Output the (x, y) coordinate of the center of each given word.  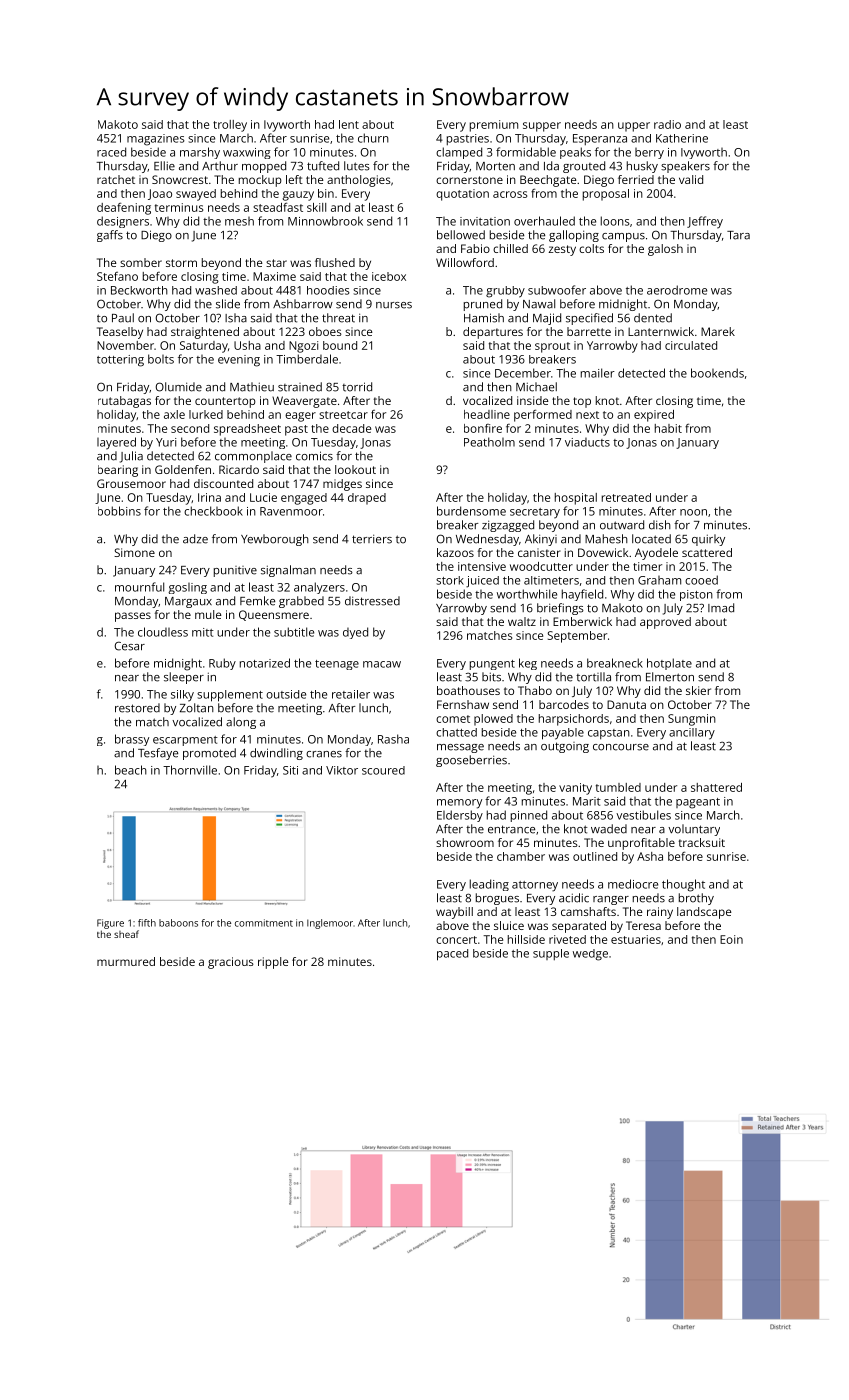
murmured (126, 961)
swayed (196, 195)
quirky (708, 540)
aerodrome (677, 290)
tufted (323, 166)
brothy (696, 899)
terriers (372, 539)
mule (208, 614)
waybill (454, 913)
